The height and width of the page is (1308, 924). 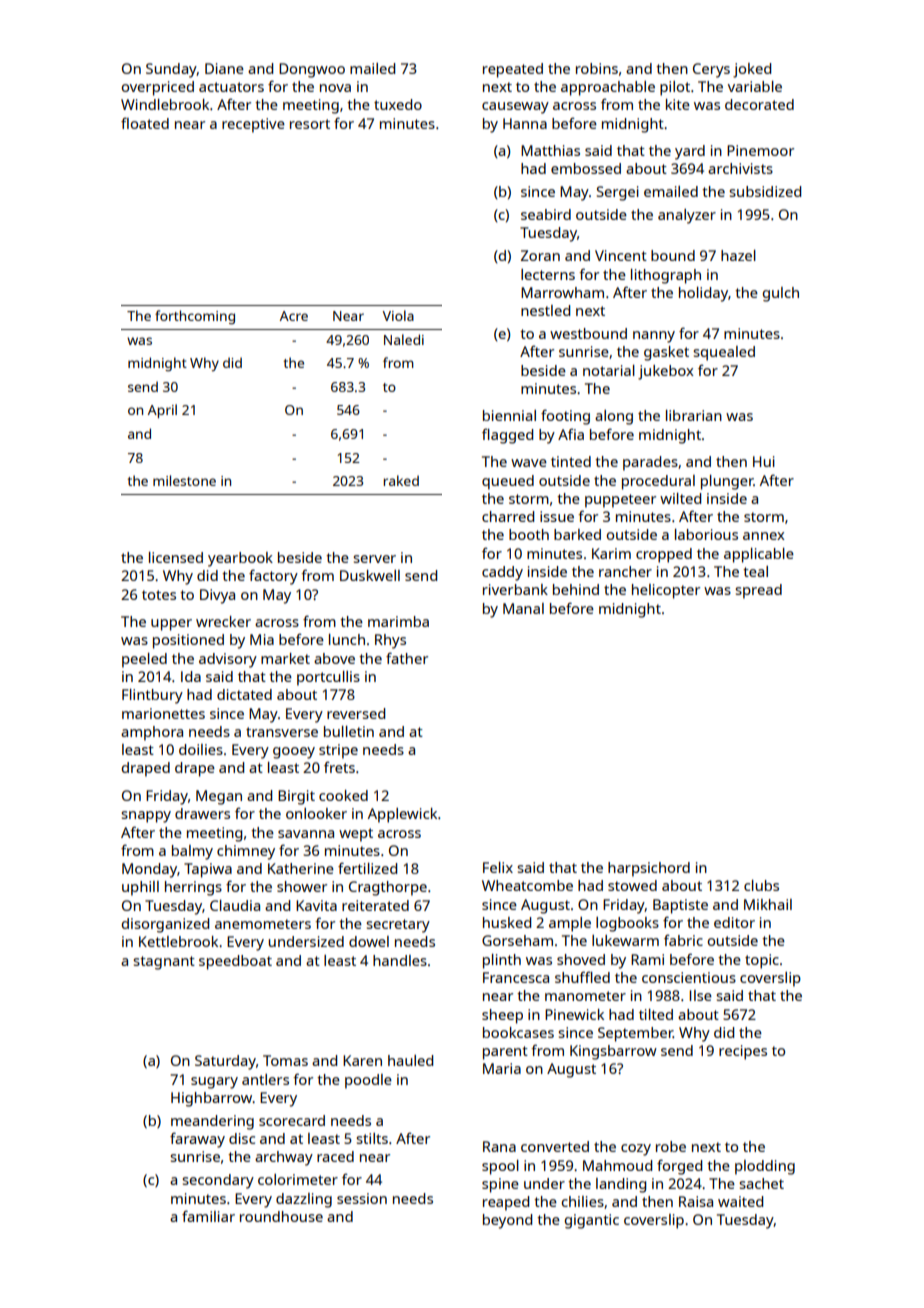 I want to click on holiday, so click(x=703, y=294).
